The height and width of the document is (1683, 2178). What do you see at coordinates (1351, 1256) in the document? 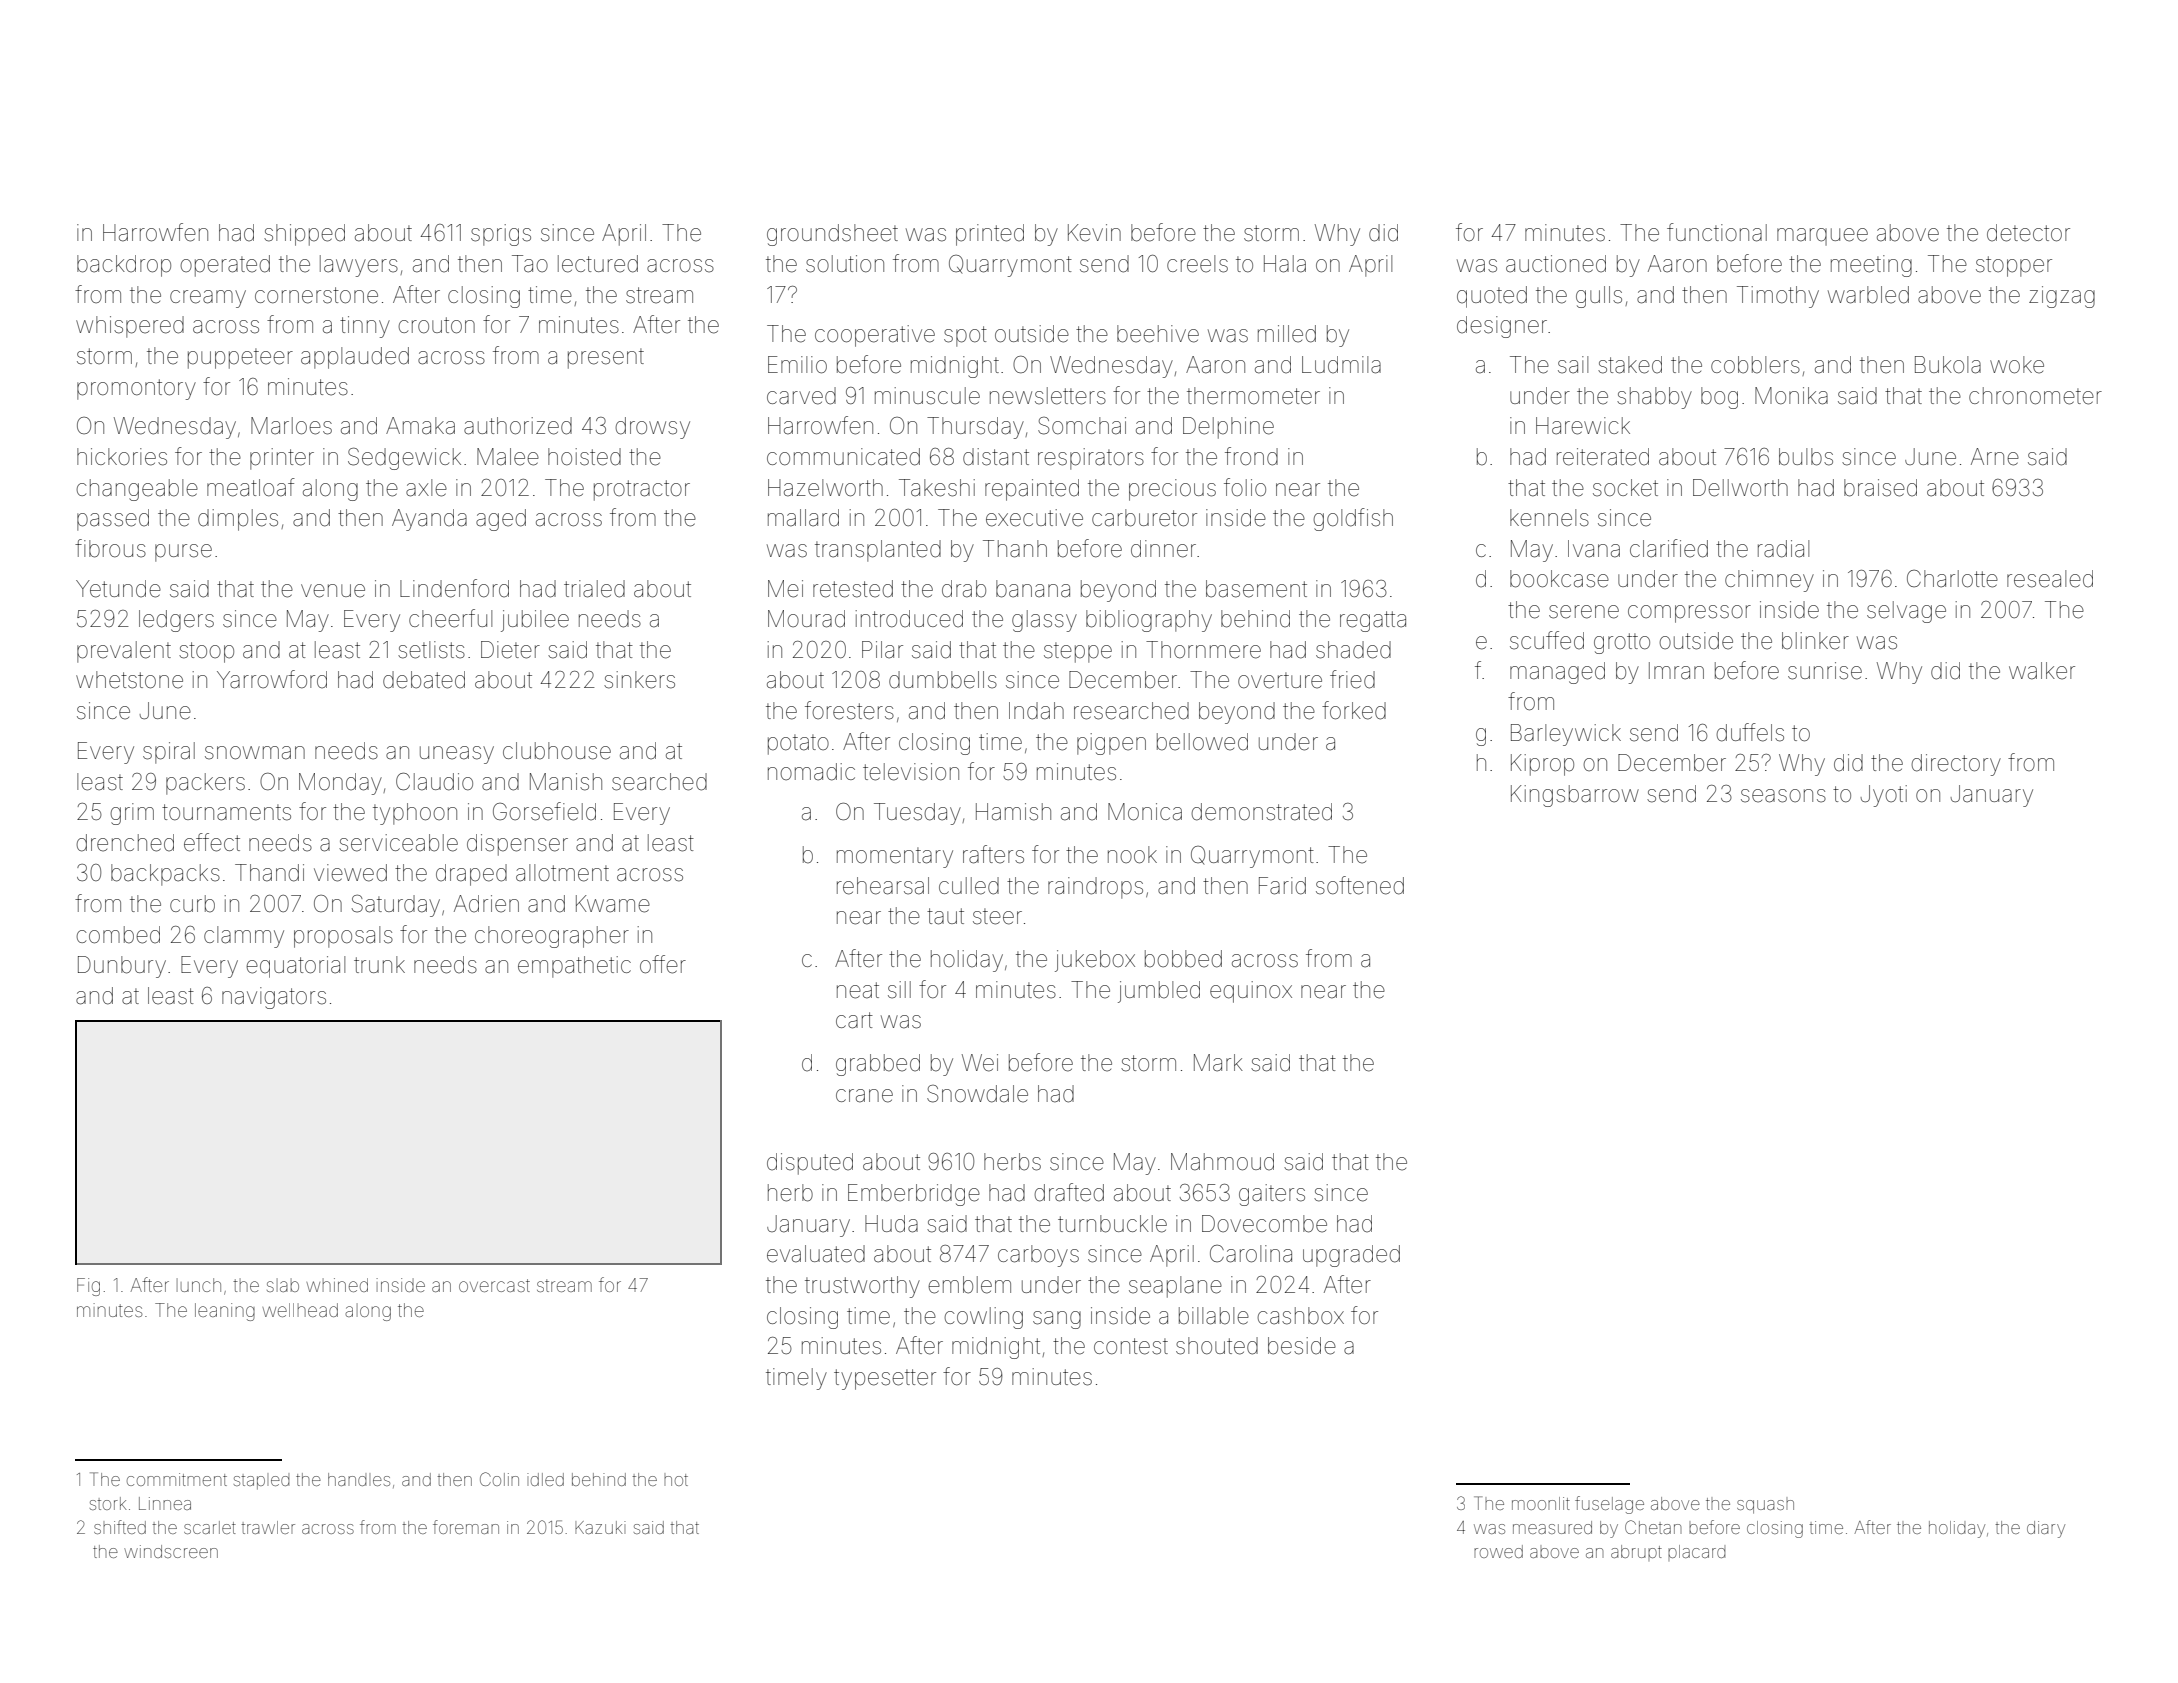
I see `upgraded` at bounding box center [1351, 1256].
